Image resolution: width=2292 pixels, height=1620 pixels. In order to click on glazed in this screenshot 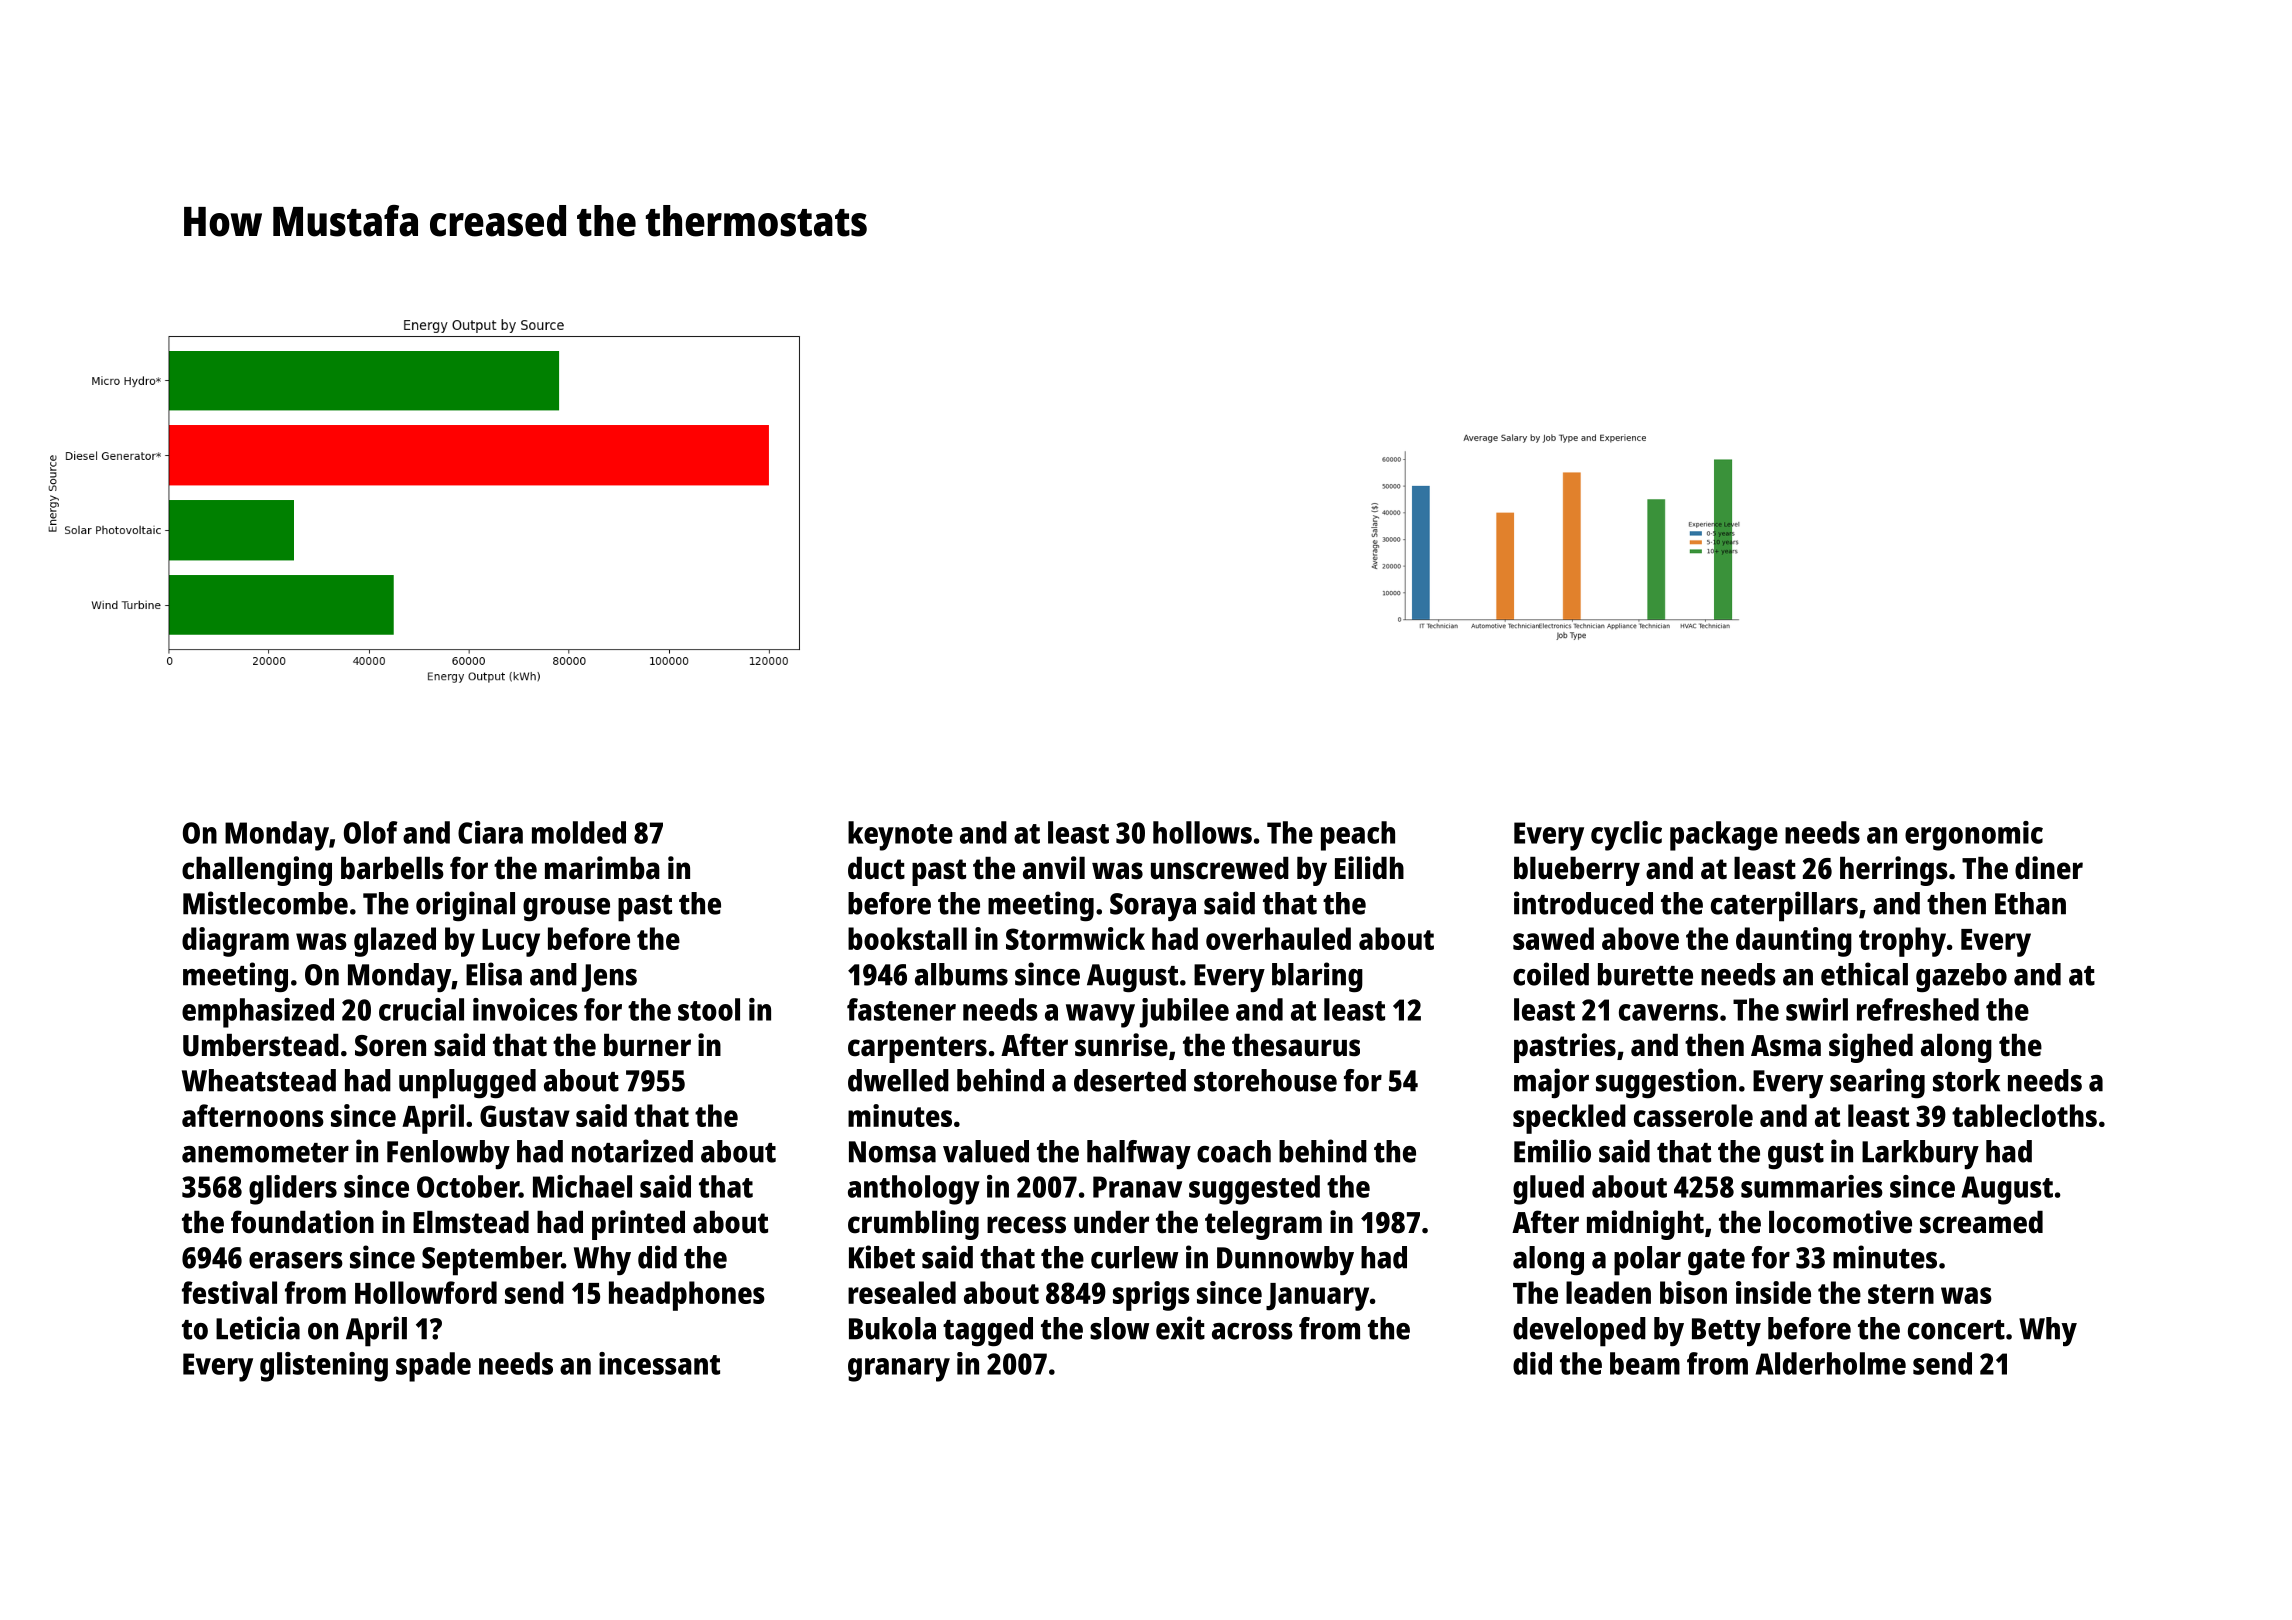, I will do `click(395, 942)`.
